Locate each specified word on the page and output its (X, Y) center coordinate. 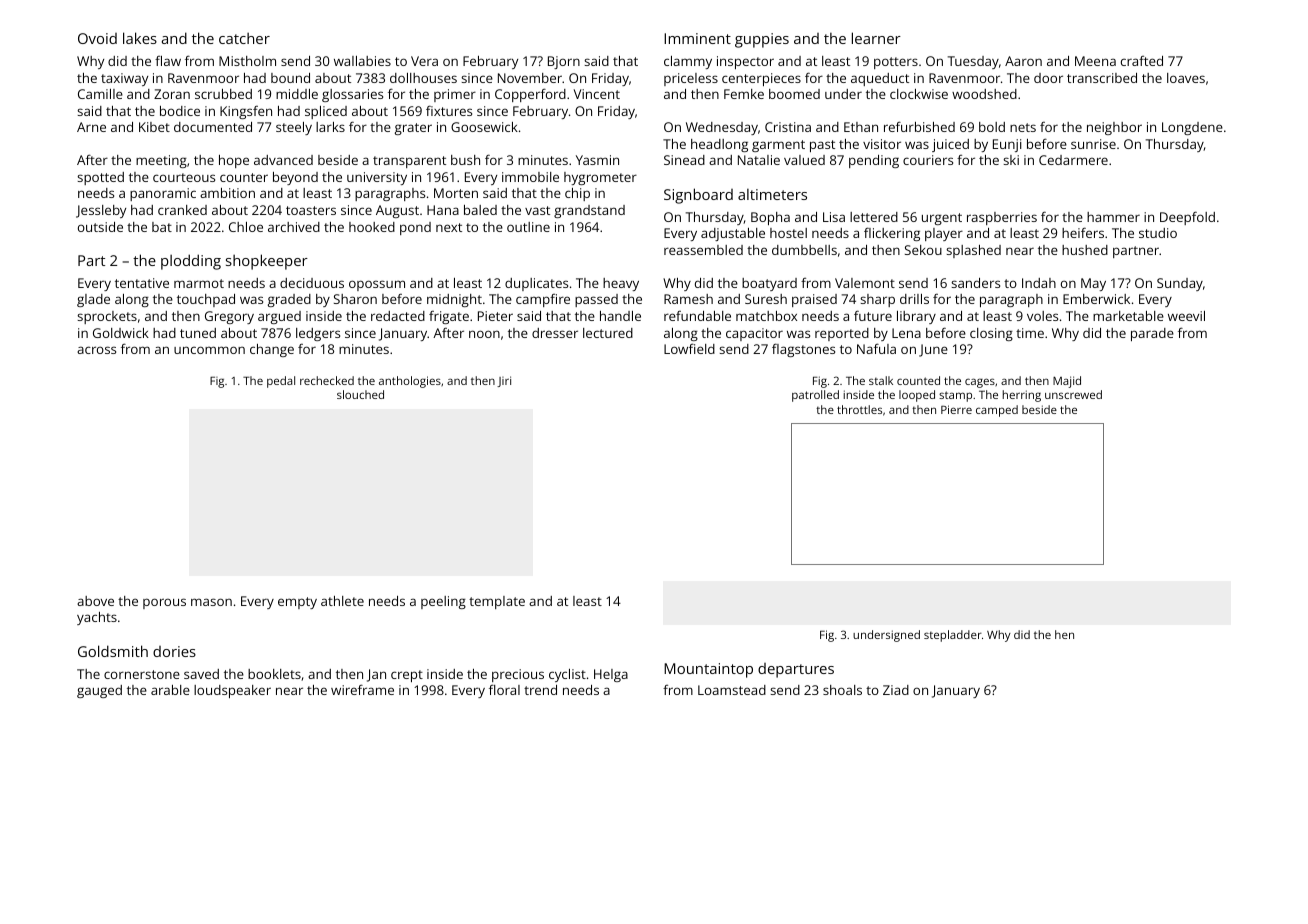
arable (170, 690)
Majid (1067, 382)
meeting (161, 161)
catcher (244, 38)
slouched (360, 394)
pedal (281, 382)
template (497, 602)
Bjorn (564, 62)
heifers (1083, 232)
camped (997, 411)
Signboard (698, 196)
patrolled (815, 396)
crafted (1142, 61)
